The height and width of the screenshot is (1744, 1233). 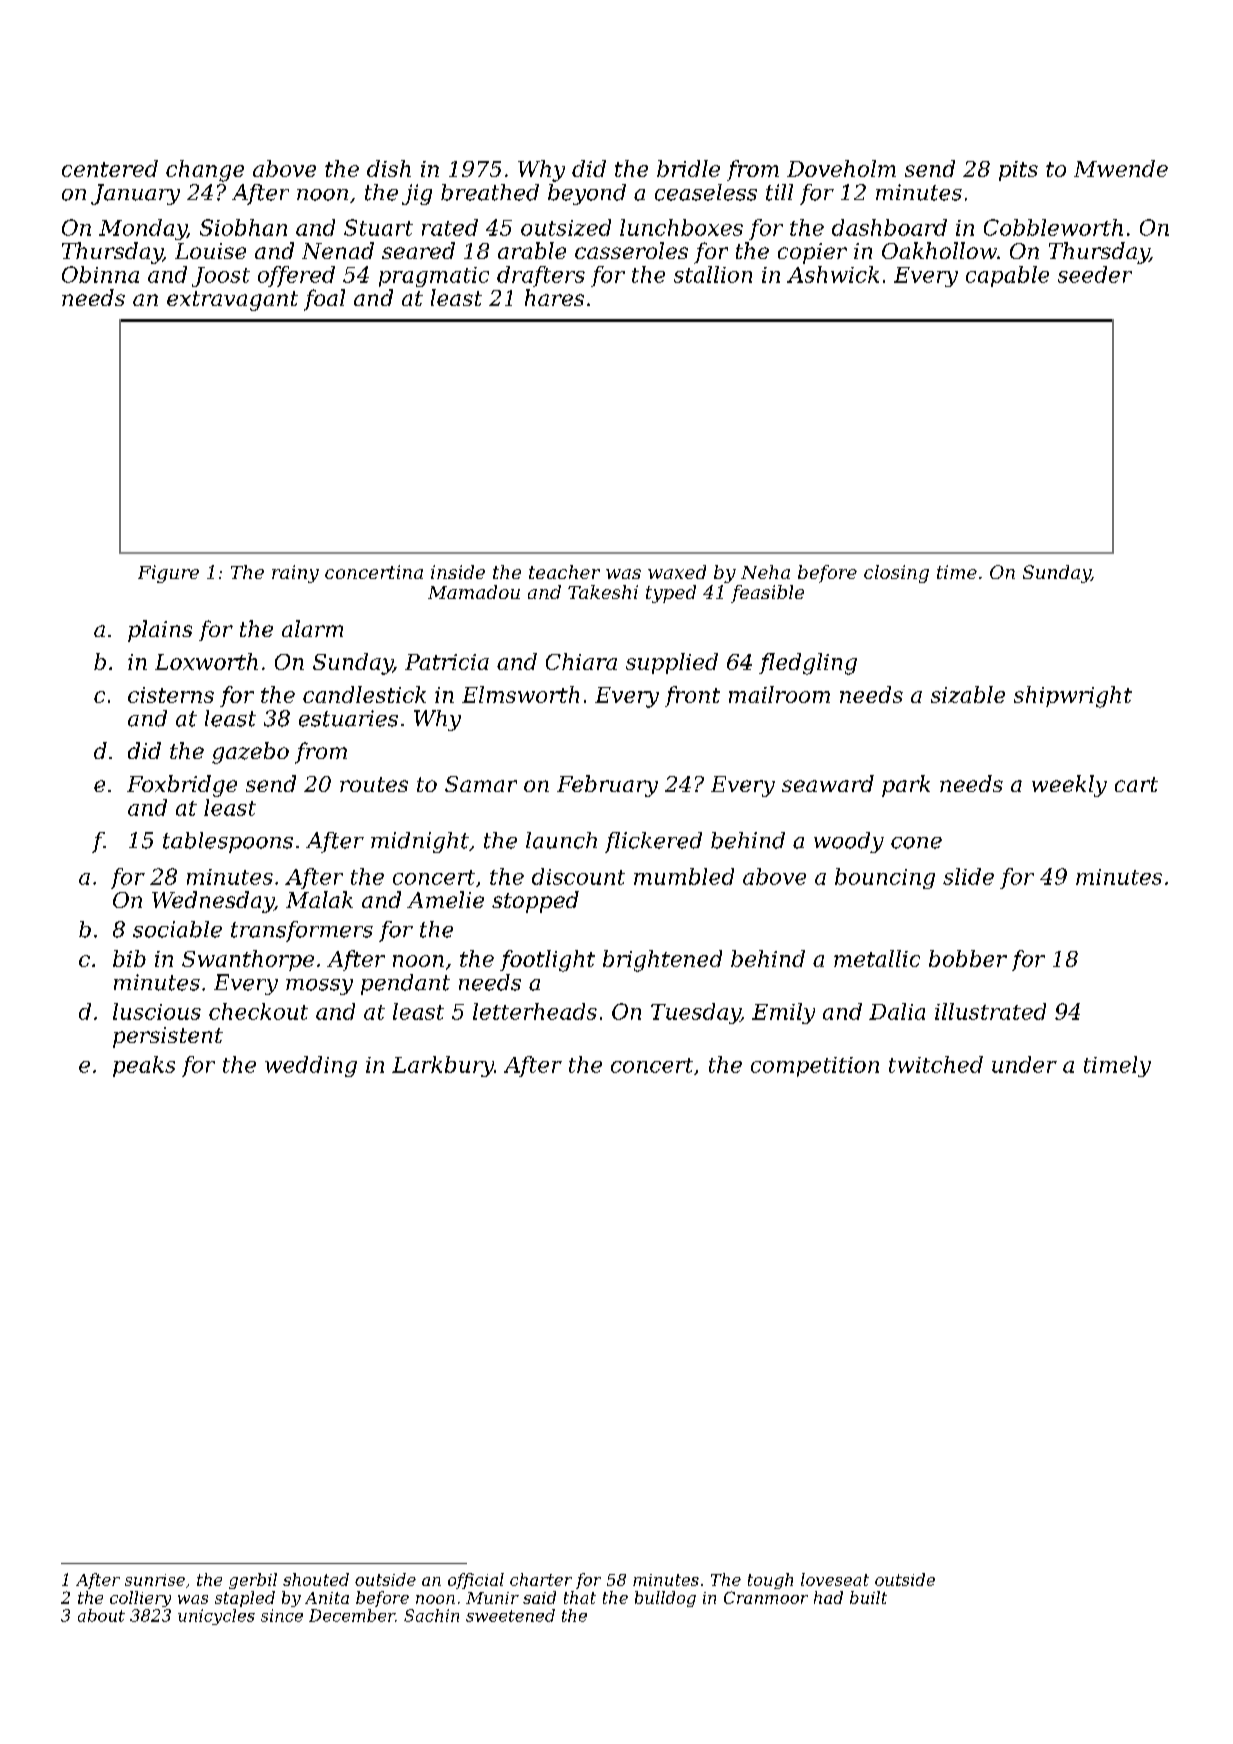 I want to click on Wednesday, so click(x=213, y=902).
